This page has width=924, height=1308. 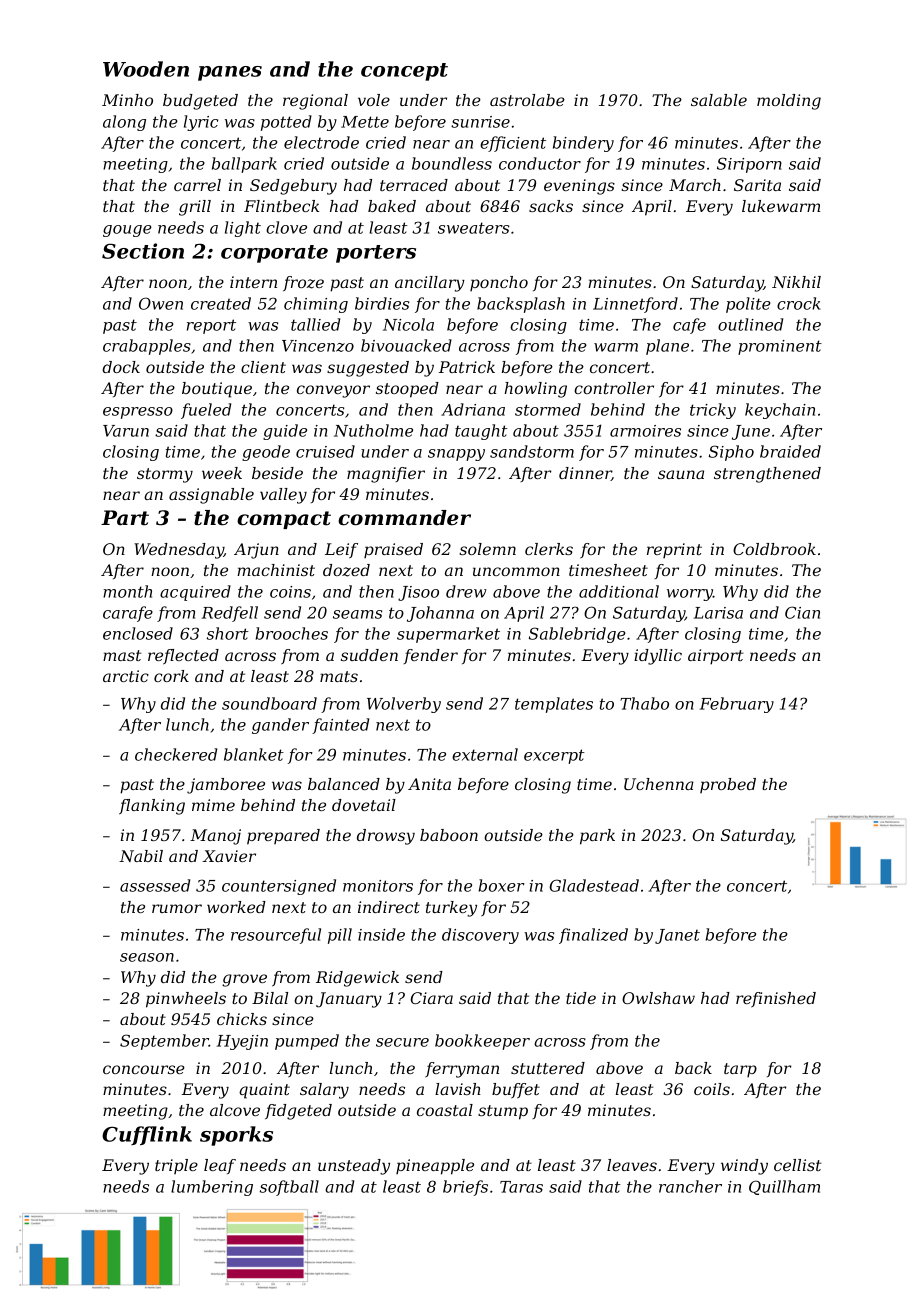 What do you see at coordinates (465, 1188) in the page?
I see `briefs` at bounding box center [465, 1188].
